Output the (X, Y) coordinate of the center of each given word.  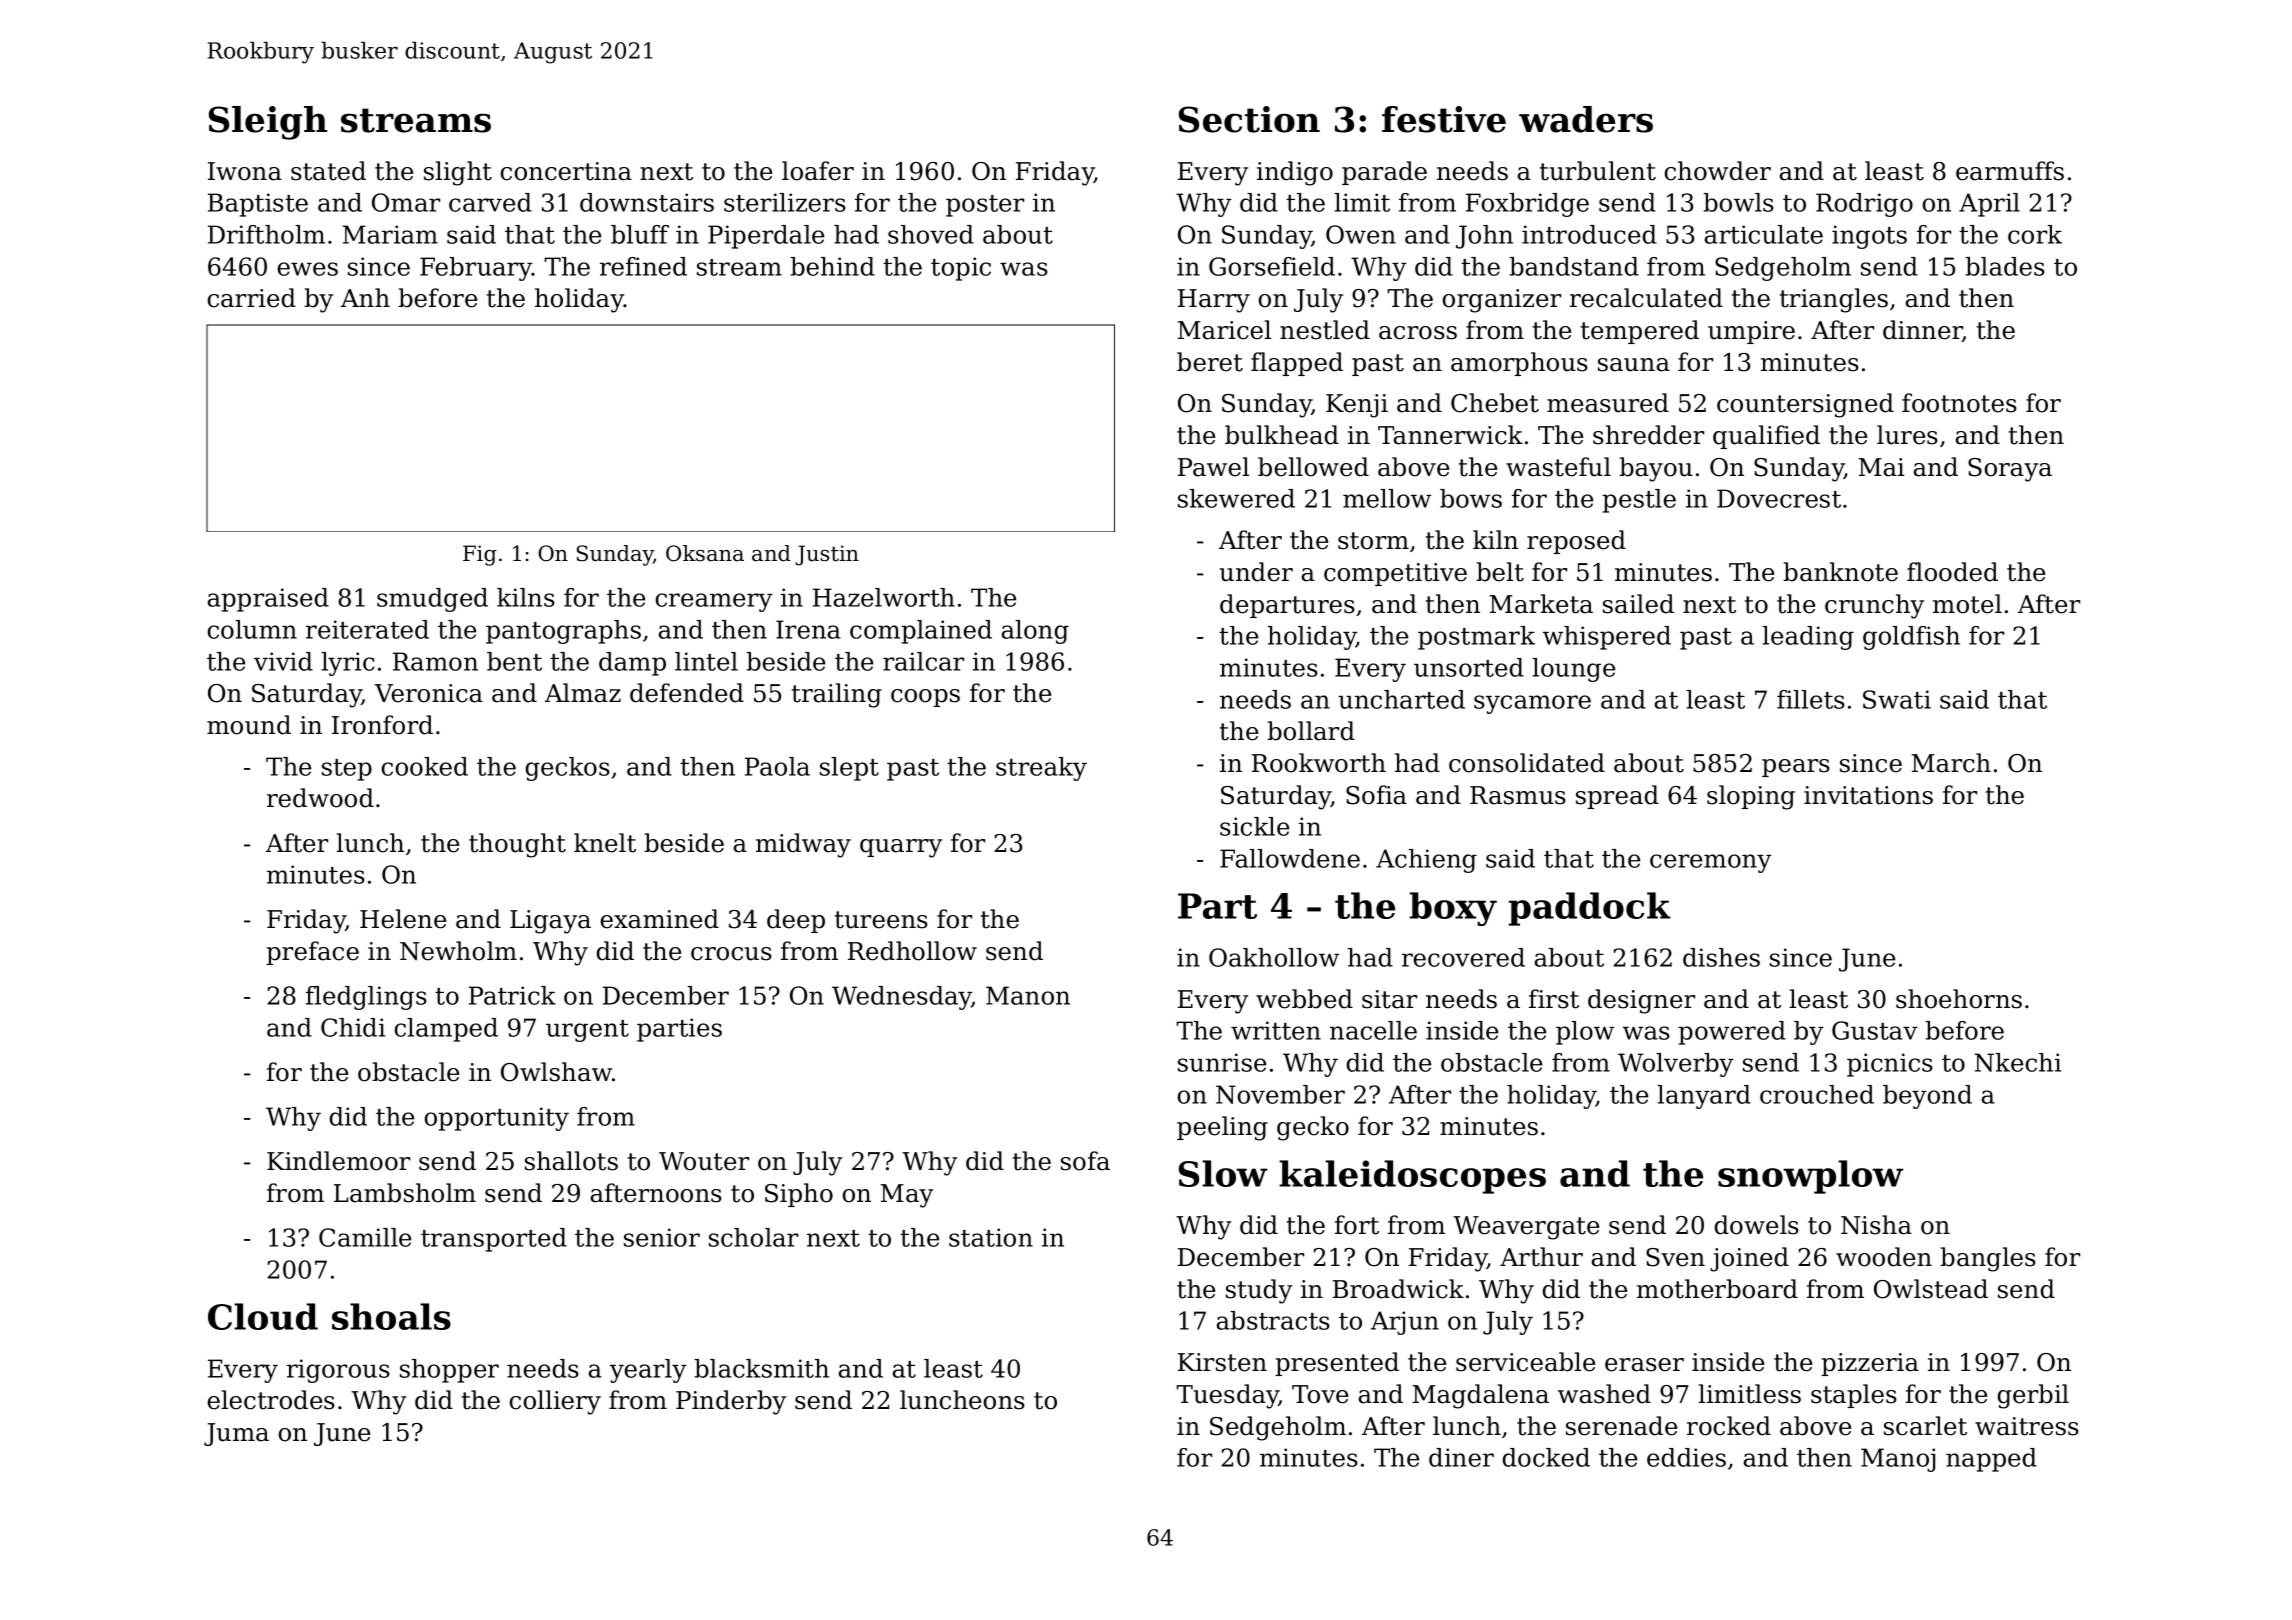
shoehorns (1959, 999)
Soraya (2010, 470)
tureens (881, 920)
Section (1249, 119)
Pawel (1213, 467)
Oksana (705, 553)
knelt (605, 843)
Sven (1675, 1257)
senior (662, 1237)
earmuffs (2010, 171)
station (991, 1237)
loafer (818, 171)
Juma (236, 1434)
